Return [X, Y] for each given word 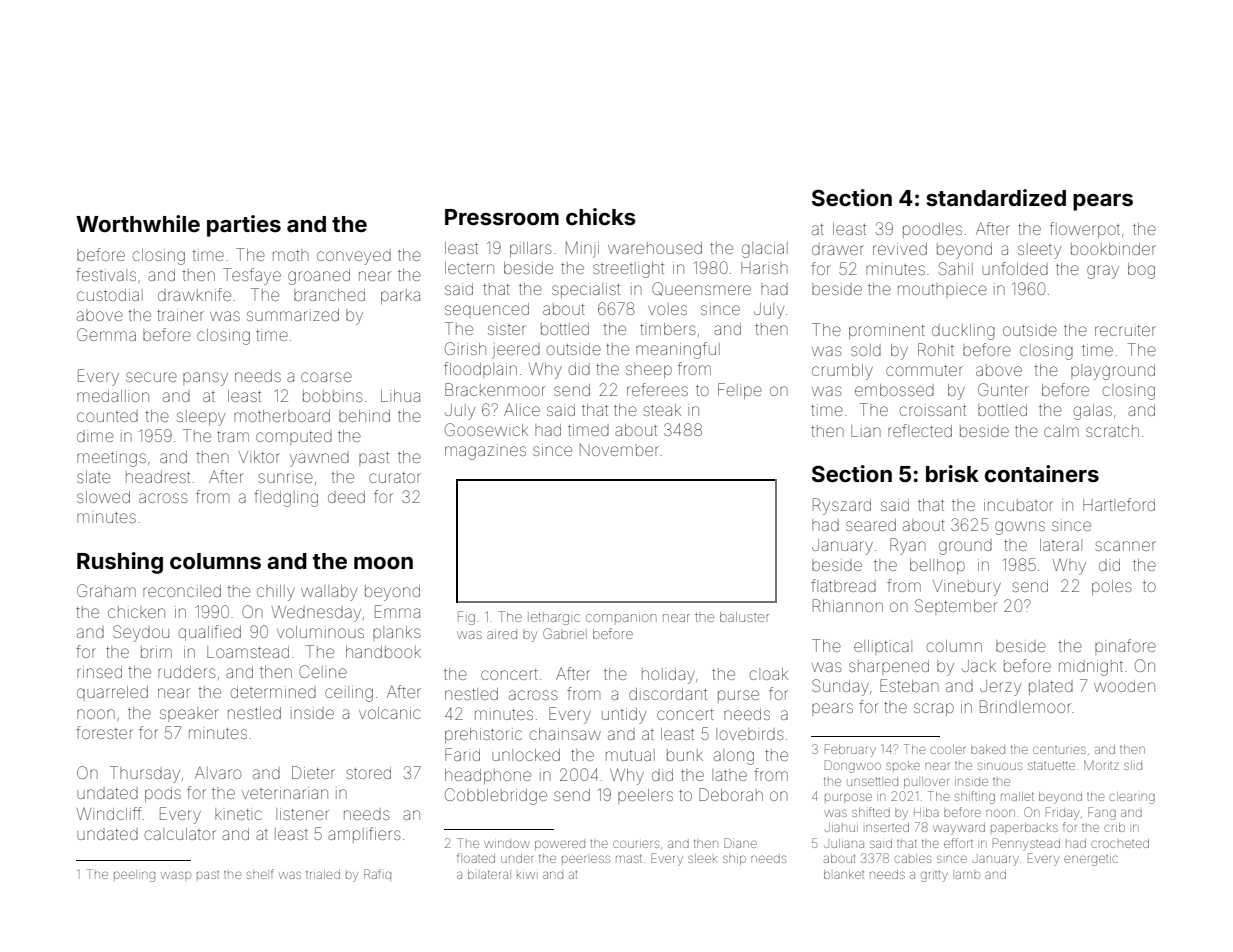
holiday [668, 676]
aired [502, 634]
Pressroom [502, 217]
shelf [260, 874]
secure [151, 377]
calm [1061, 431]
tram [233, 436]
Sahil [956, 268]
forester [104, 732]
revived [900, 249]
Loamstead [248, 652]
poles [1112, 587]
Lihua [400, 396]
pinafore [1125, 647]
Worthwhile [138, 223]
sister [507, 330]
